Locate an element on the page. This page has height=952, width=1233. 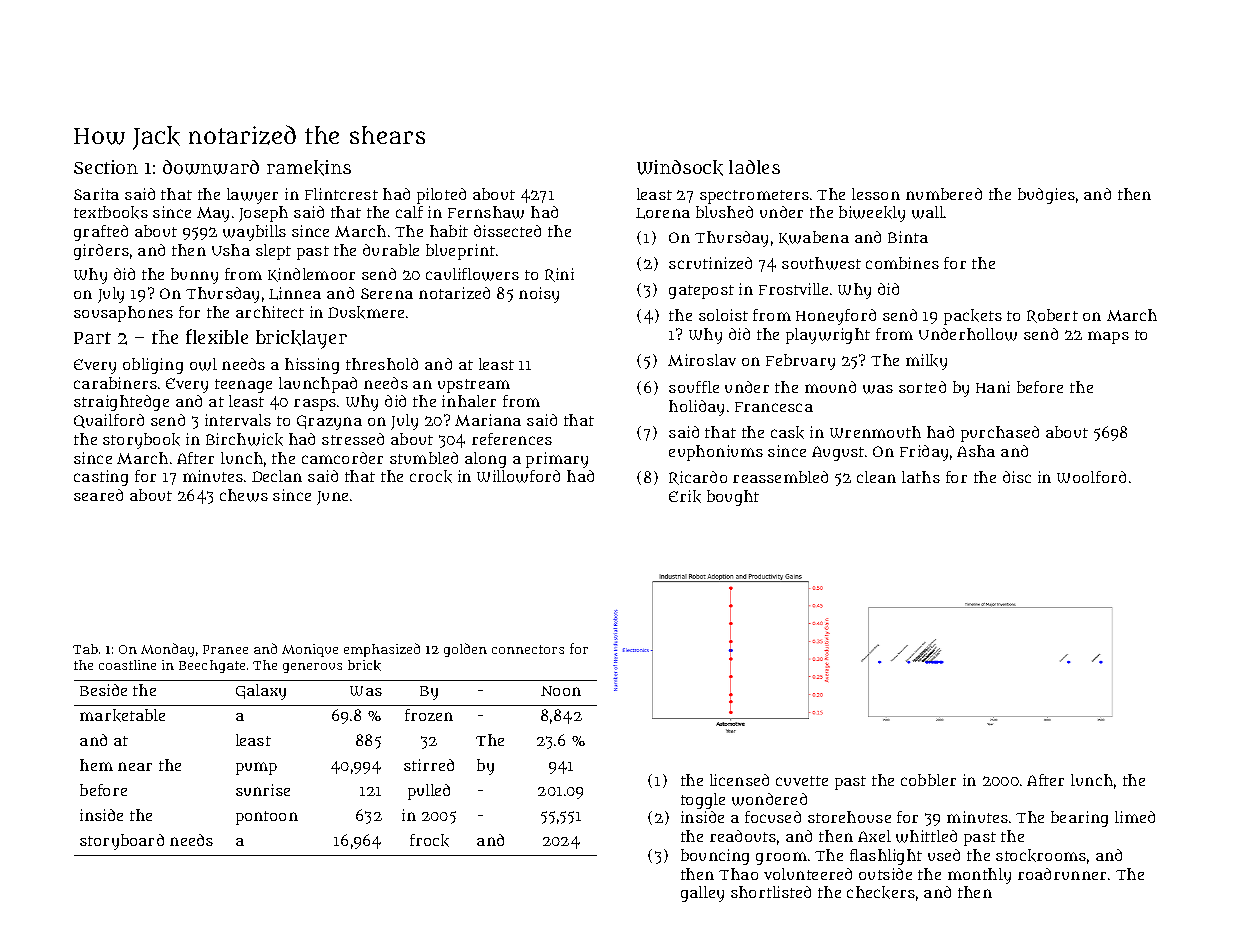
pump is located at coordinates (256, 768).
